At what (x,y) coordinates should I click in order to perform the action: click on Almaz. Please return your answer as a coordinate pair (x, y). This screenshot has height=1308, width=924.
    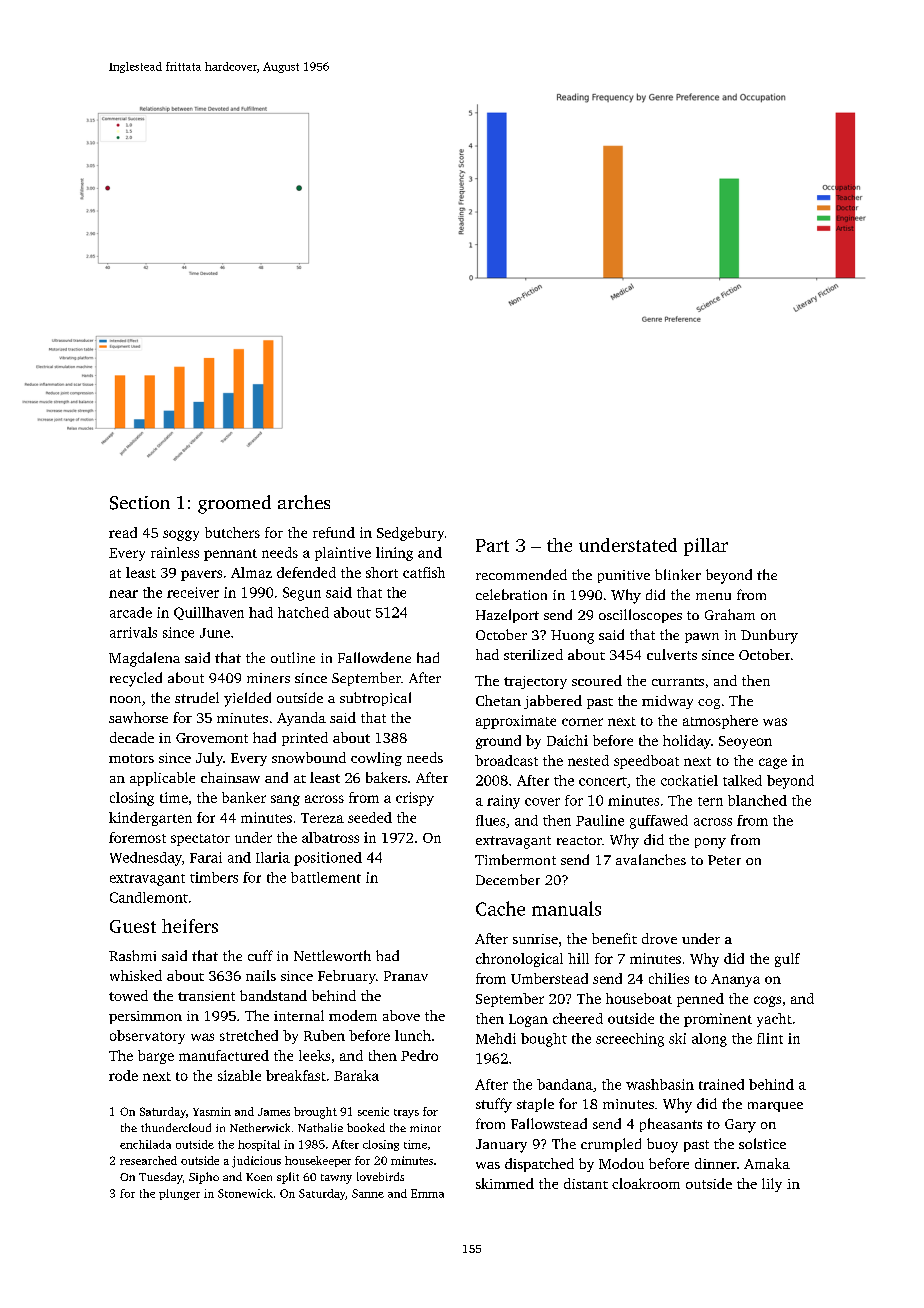
    Looking at the image, I should click on (251, 572).
